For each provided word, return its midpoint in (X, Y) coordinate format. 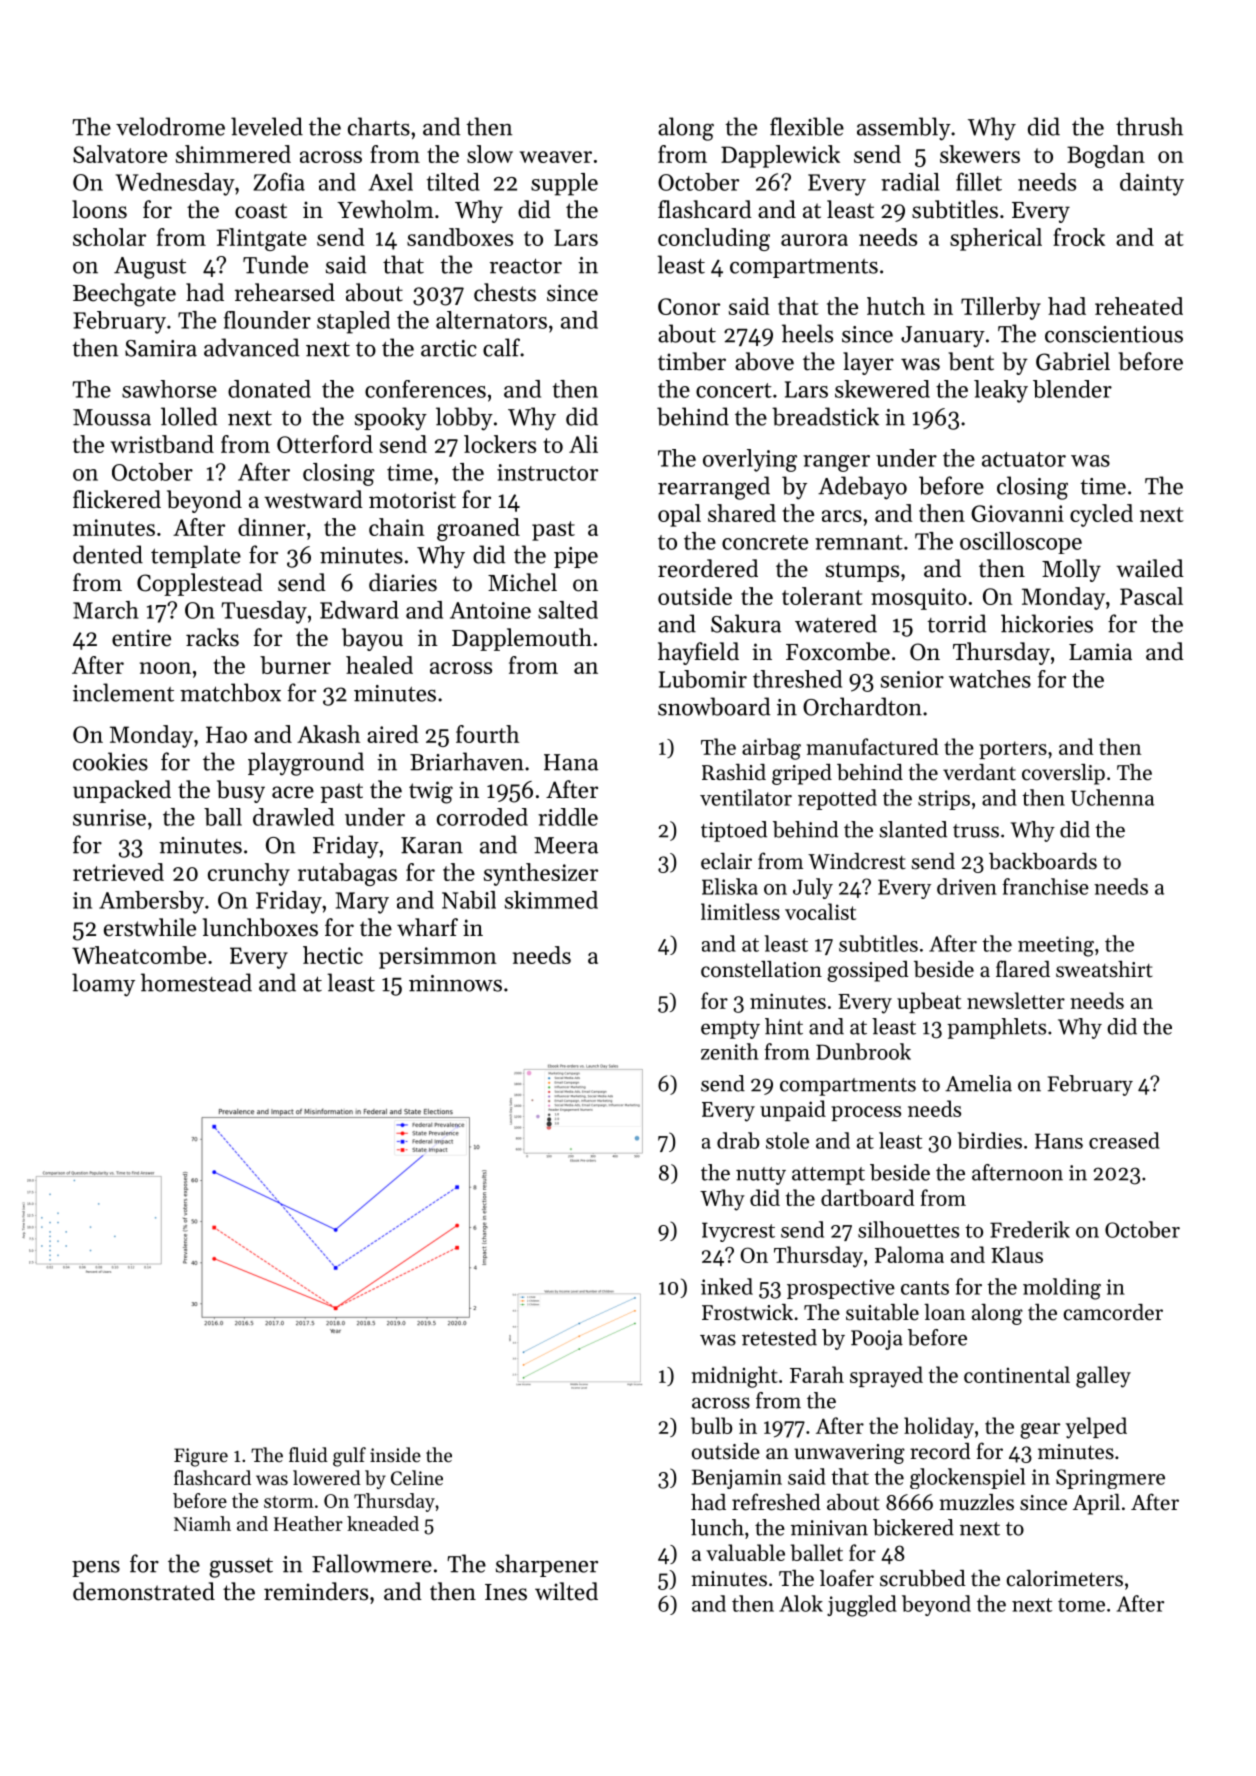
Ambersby (151, 902)
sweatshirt (1104, 969)
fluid (308, 1454)
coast (261, 211)
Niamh (202, 1523)
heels (807, 333)
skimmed (551, 900)
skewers (980, 154)
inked (727, 1286)
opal (679, 515)
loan (945, 1312)
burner (295, 665)
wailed (1150, 568)
